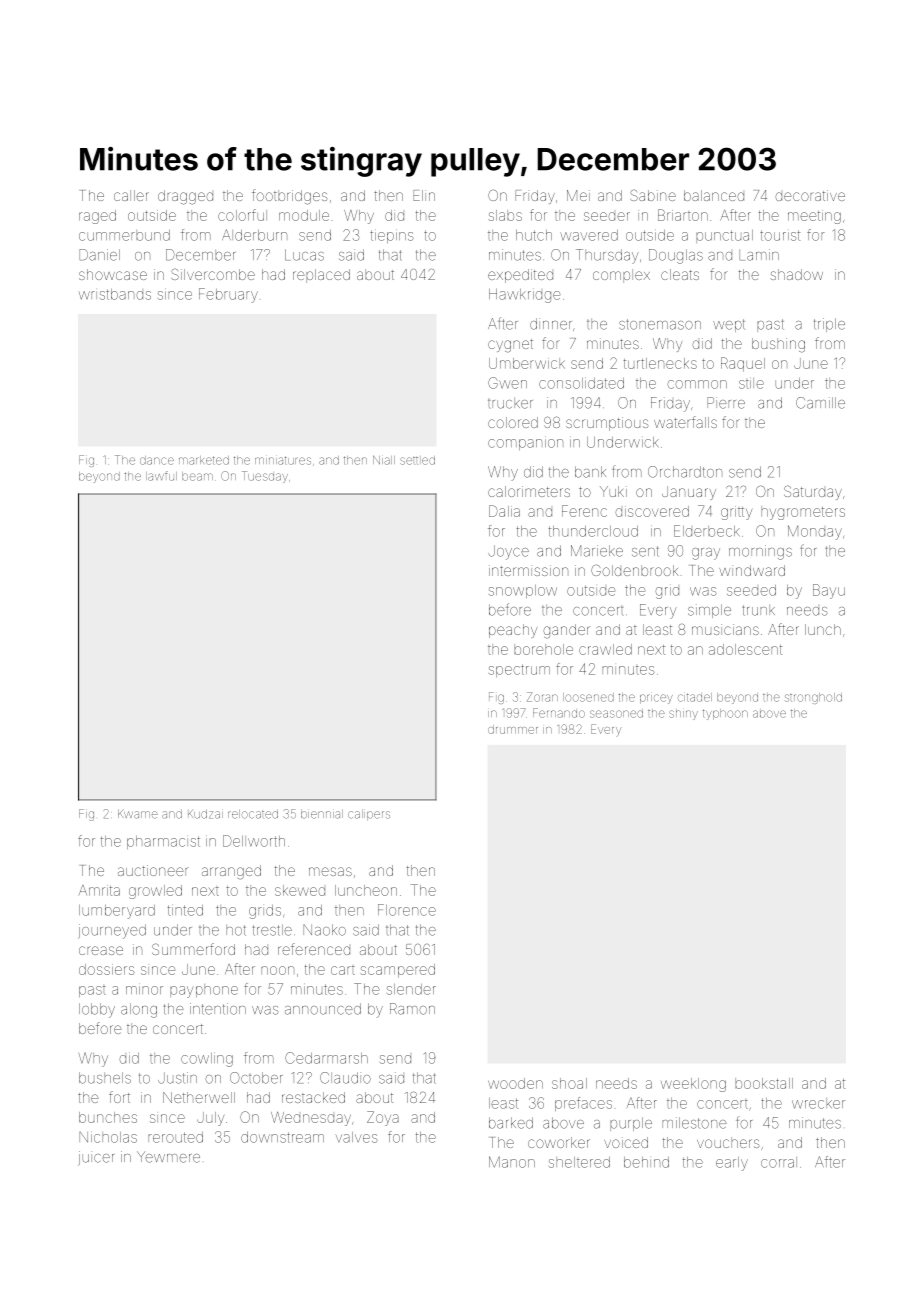  What do you see at coordinates (283, 460) in the image?
I see `miniatures` at bounding box center [283, 460].
